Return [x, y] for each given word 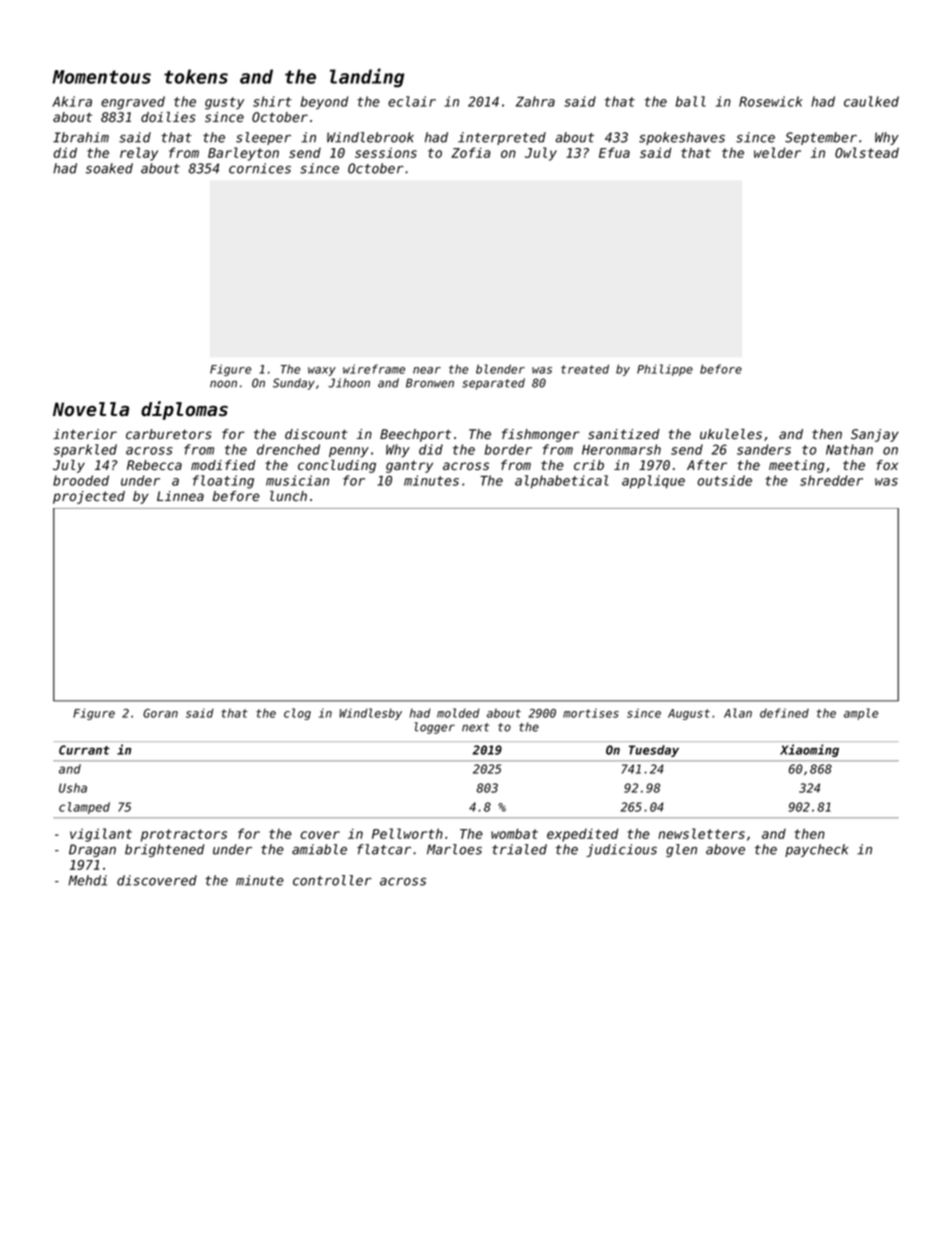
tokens [196, 76]
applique [653, 481]
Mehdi [87, 880]
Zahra [535, 101]
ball [691, 101]
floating [223, 482]
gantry [409, 467]
